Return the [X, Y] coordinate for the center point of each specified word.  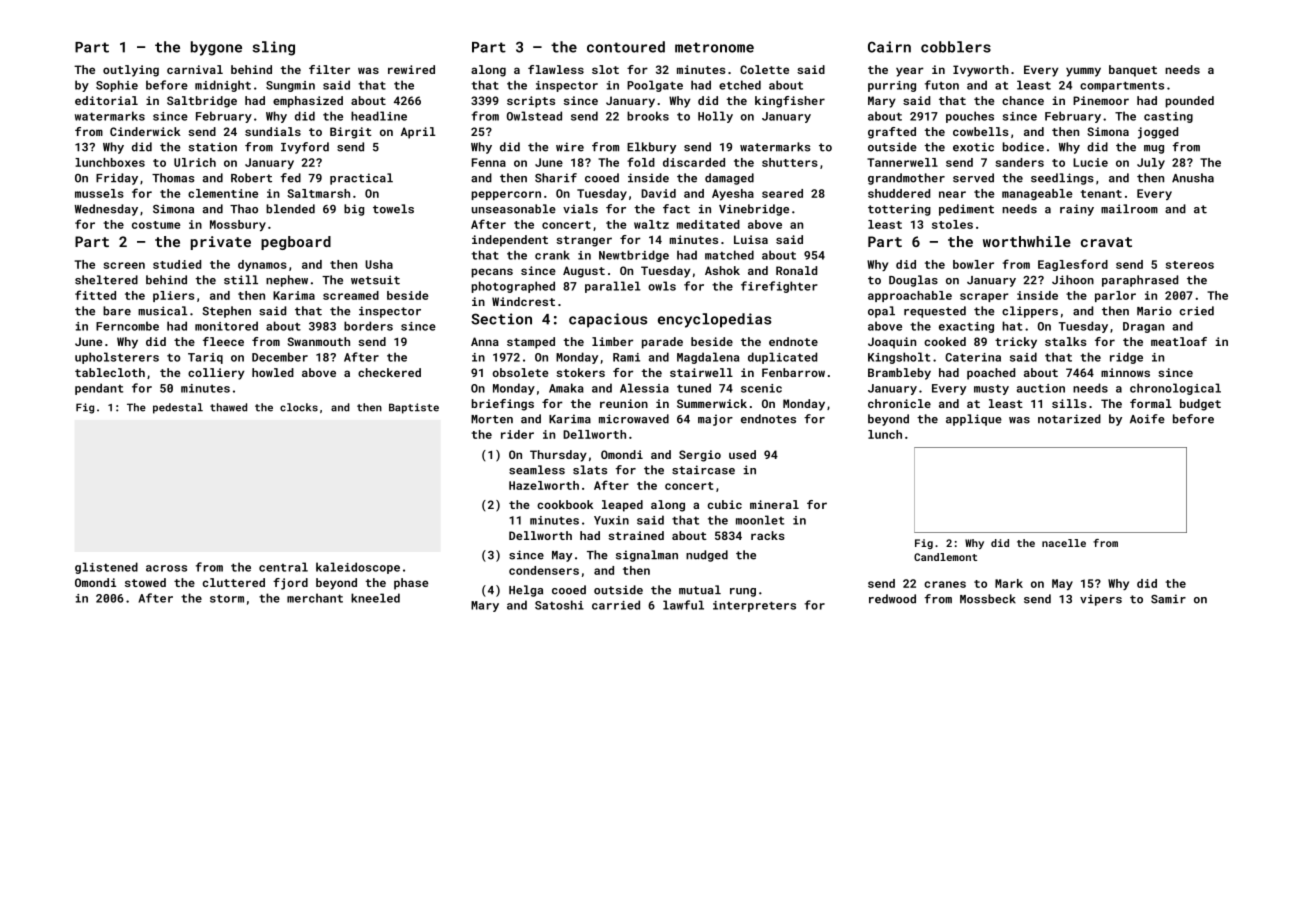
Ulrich [195, 162]
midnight [223, 86]
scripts [531, 102]
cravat [1106, 242]
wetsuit [375, 280]
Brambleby [899, 374]
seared [782, 193]
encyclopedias [714, 320]
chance [1023, 100]
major [715, 420]
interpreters [754, 606]
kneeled [375, 598]
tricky [1016, 343]
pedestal [178, 408]
